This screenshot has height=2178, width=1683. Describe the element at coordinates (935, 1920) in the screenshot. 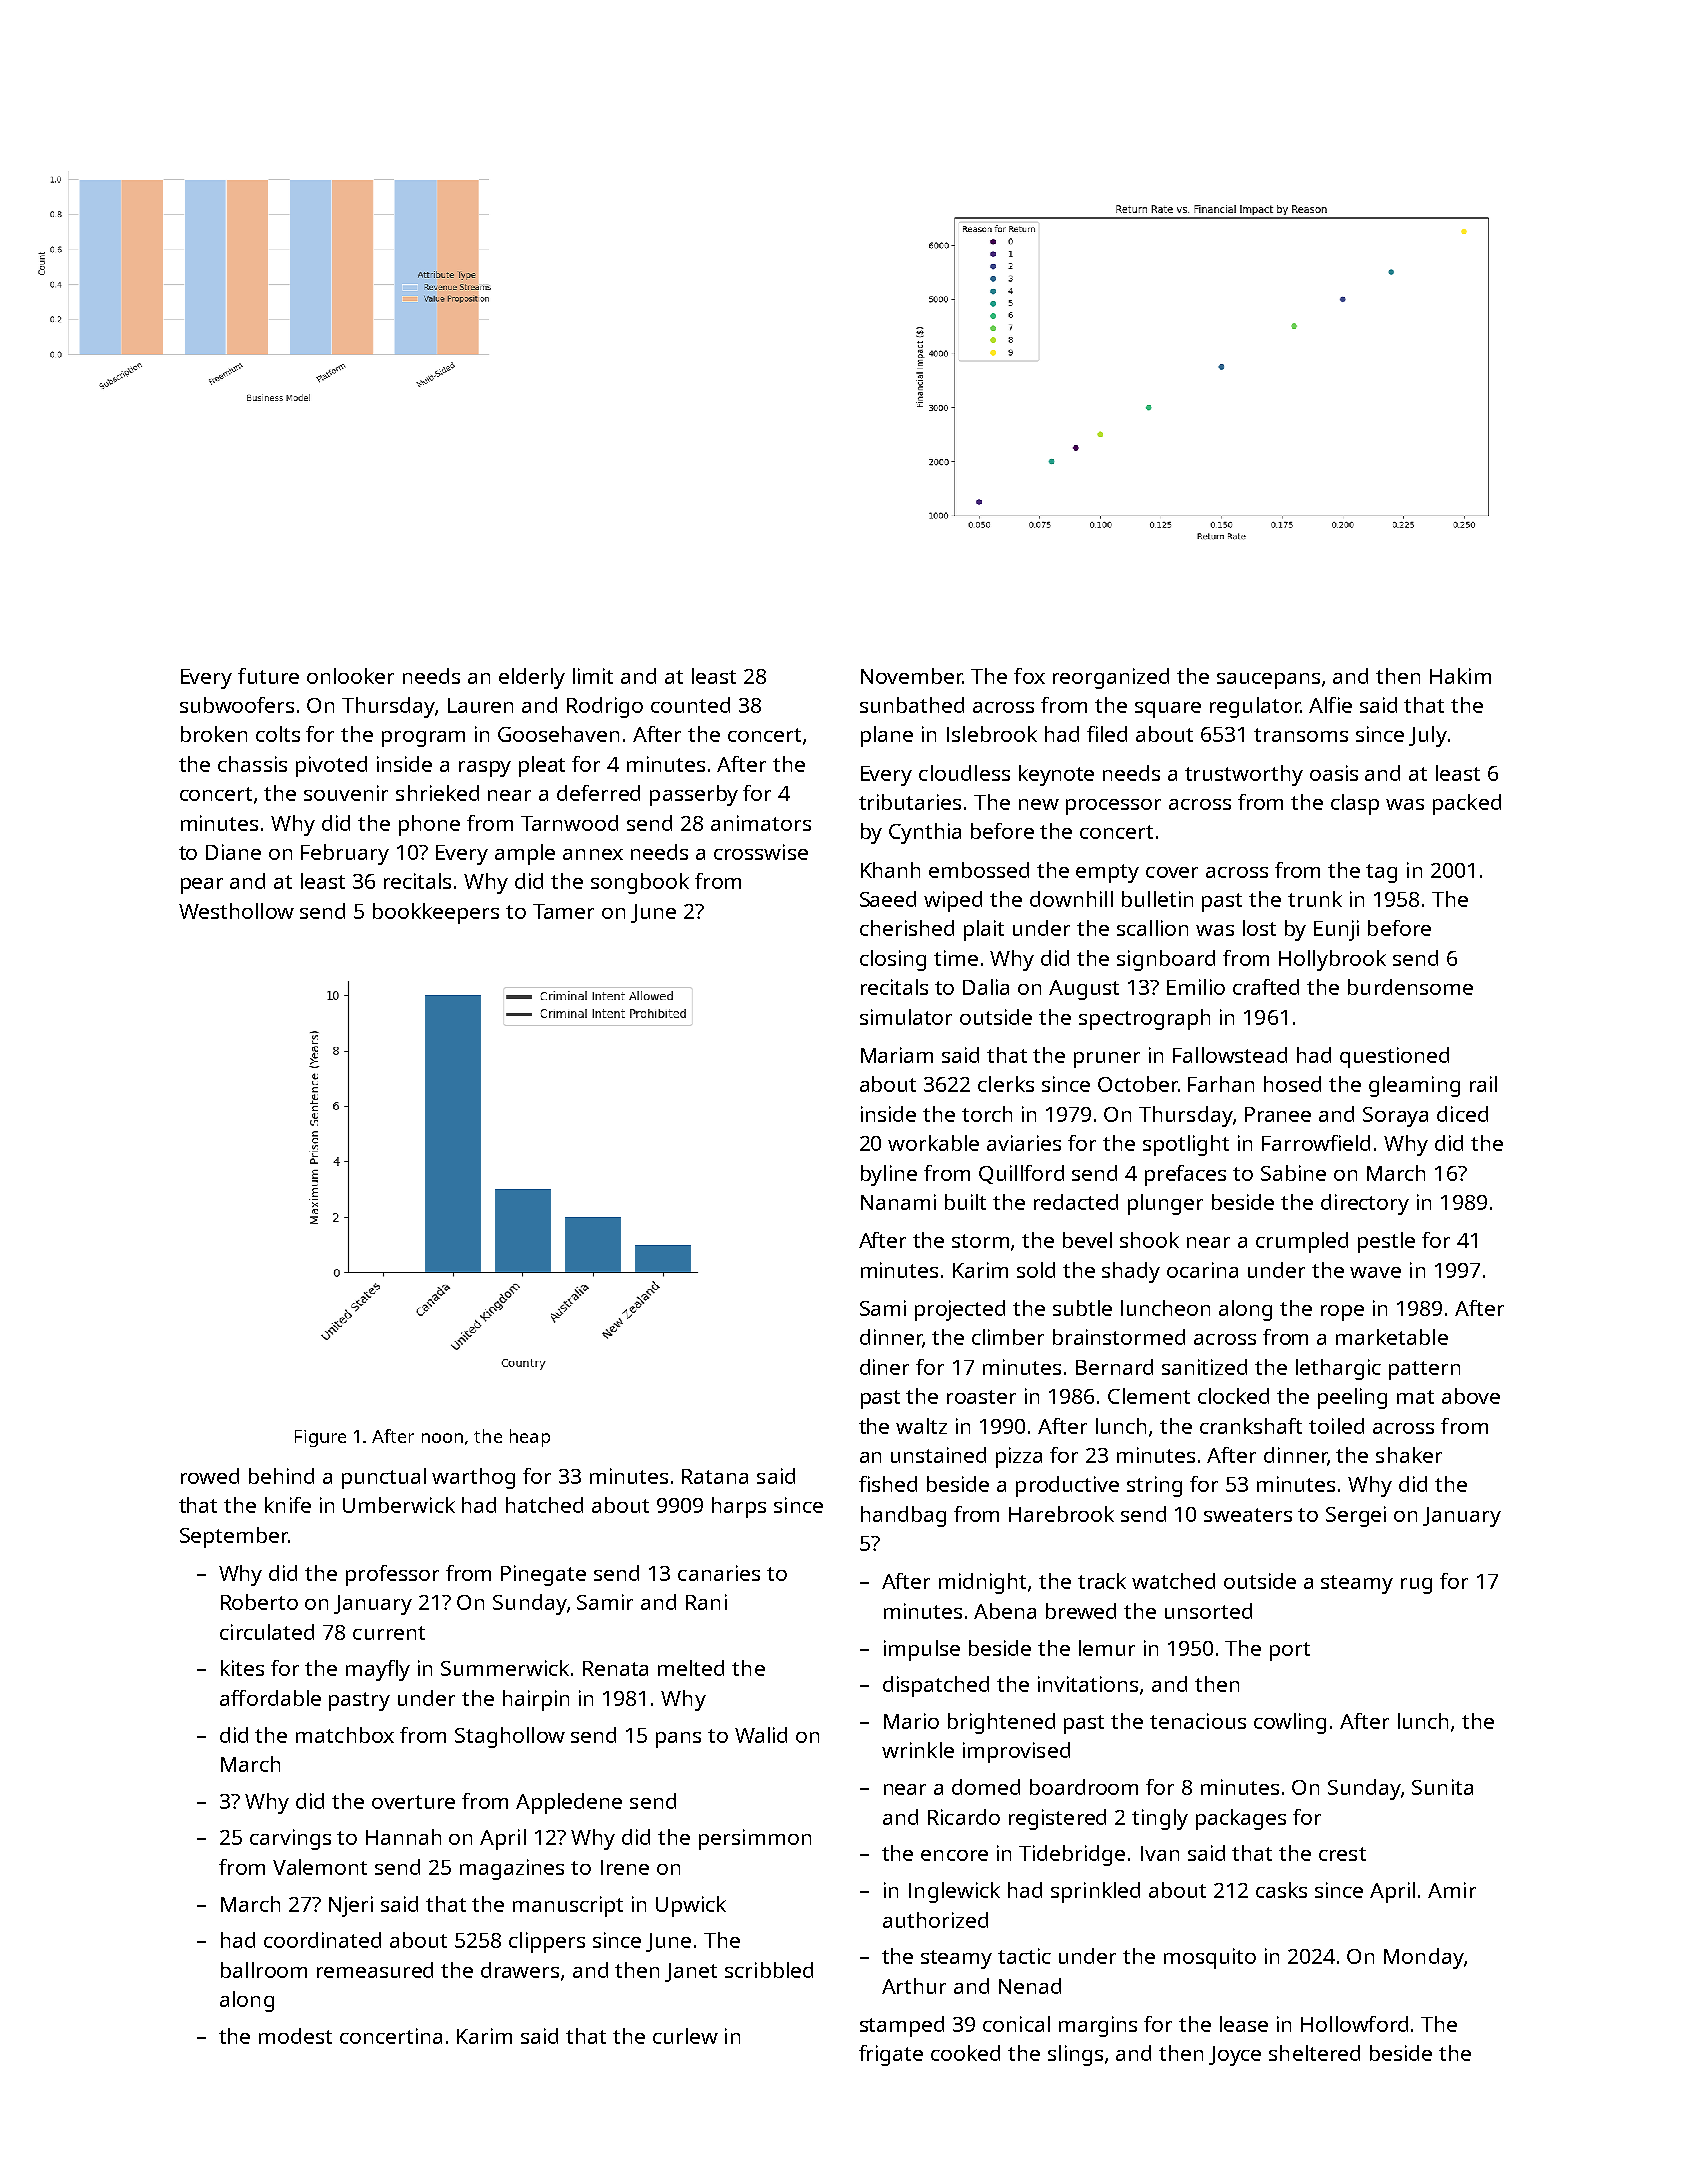

I see `authorized` at that location.
